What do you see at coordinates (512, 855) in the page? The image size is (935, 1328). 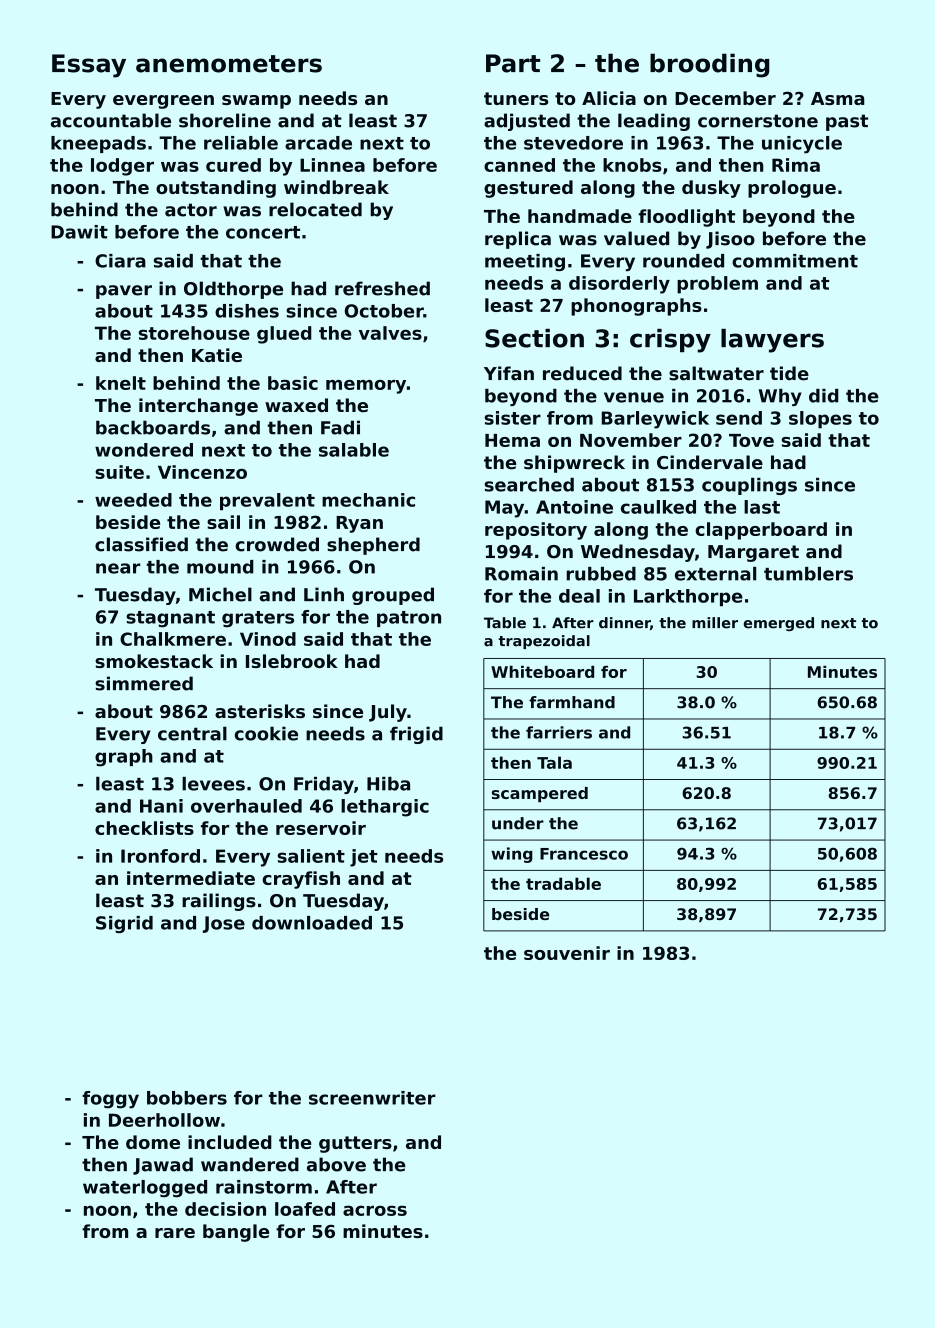 I see `wing` at bounding box center [512, 855].
